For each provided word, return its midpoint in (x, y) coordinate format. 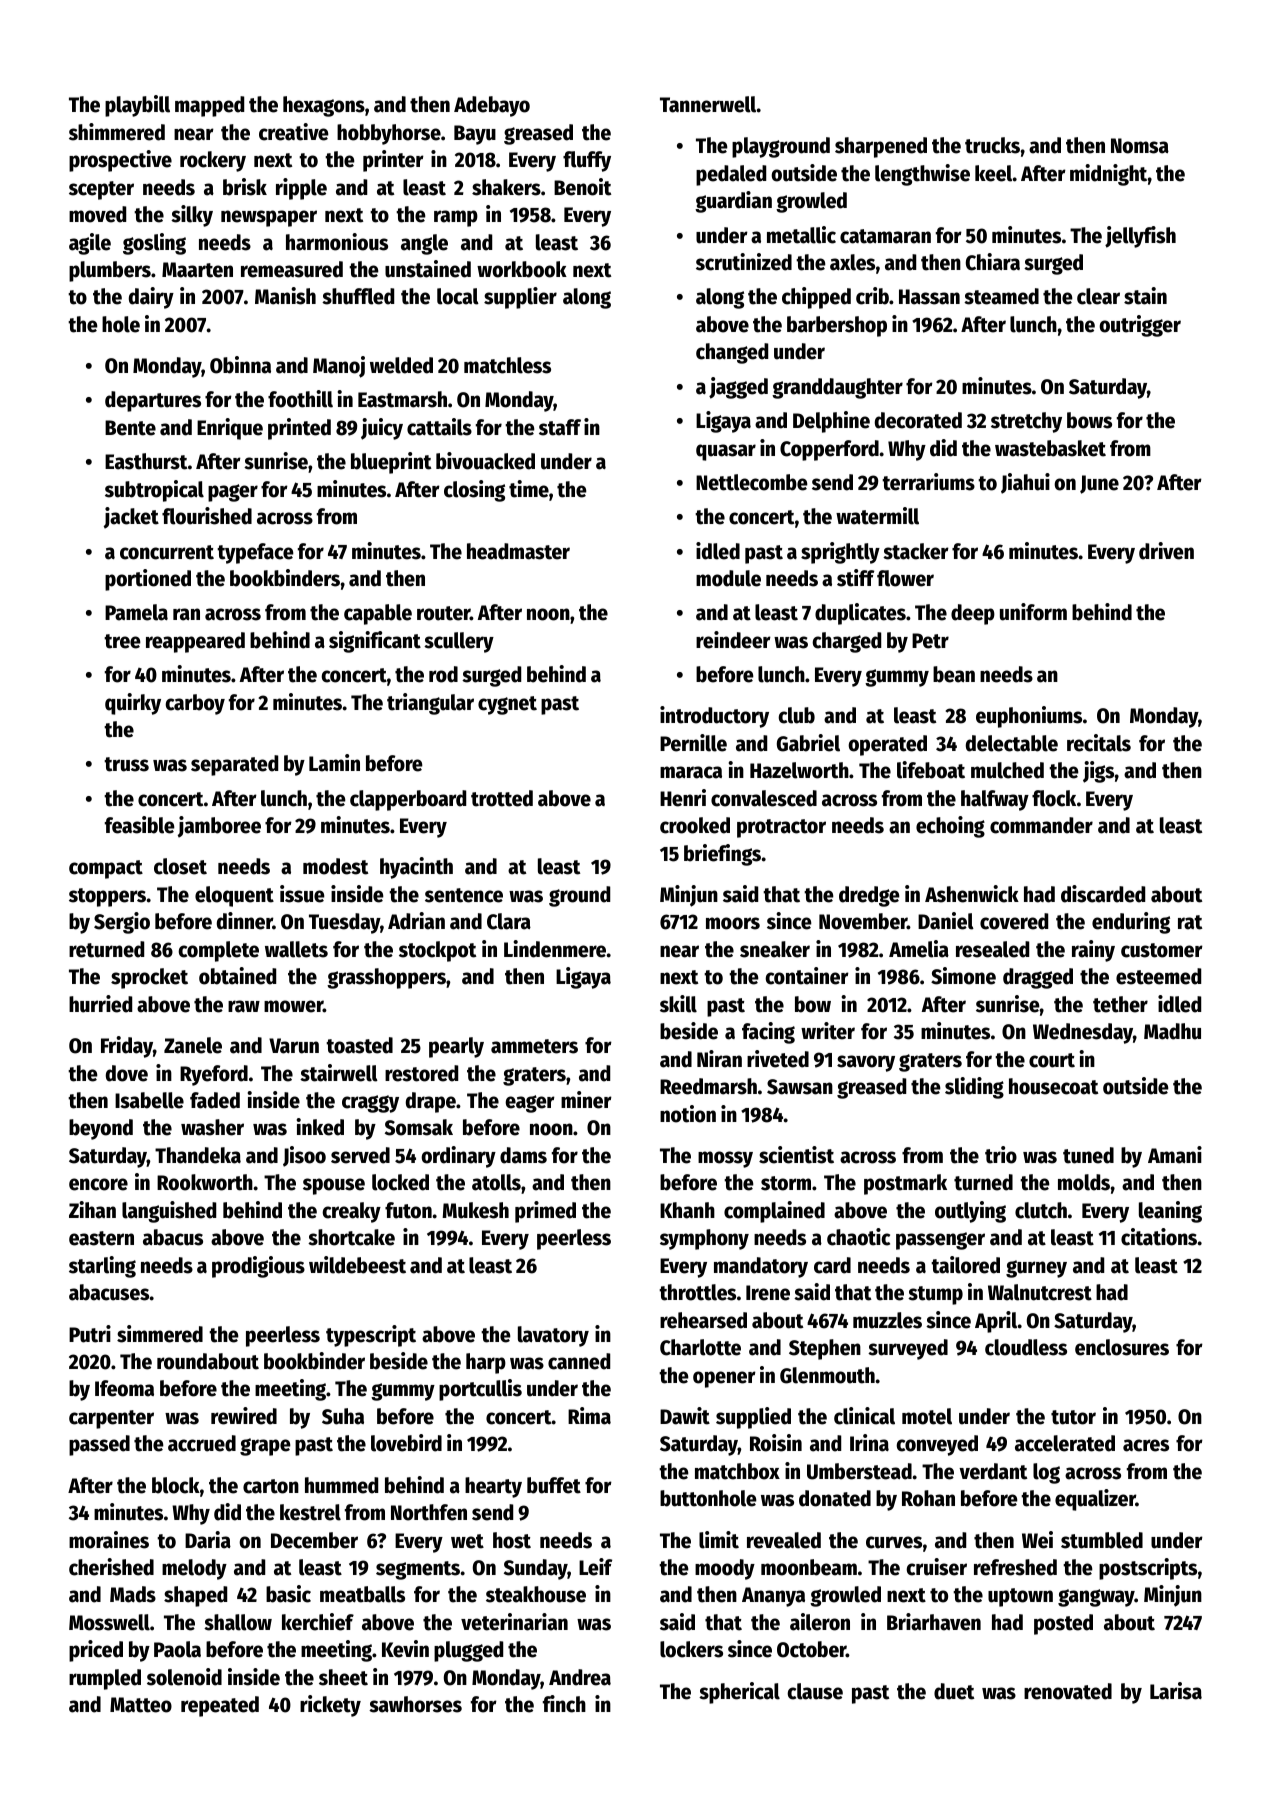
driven (1166, 551)
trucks (992, 145)
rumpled (105, 1679)
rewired (244, 1416)
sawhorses (415, 1704)
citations (1159, 1237)
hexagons (324, 106)
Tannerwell (708, 104)
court (1052, 1060)
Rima (589, 1416)
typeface (255, 553)
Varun (294, 1046)
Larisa (1176, 1691)
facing (768, 1033)
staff (560, 427)
